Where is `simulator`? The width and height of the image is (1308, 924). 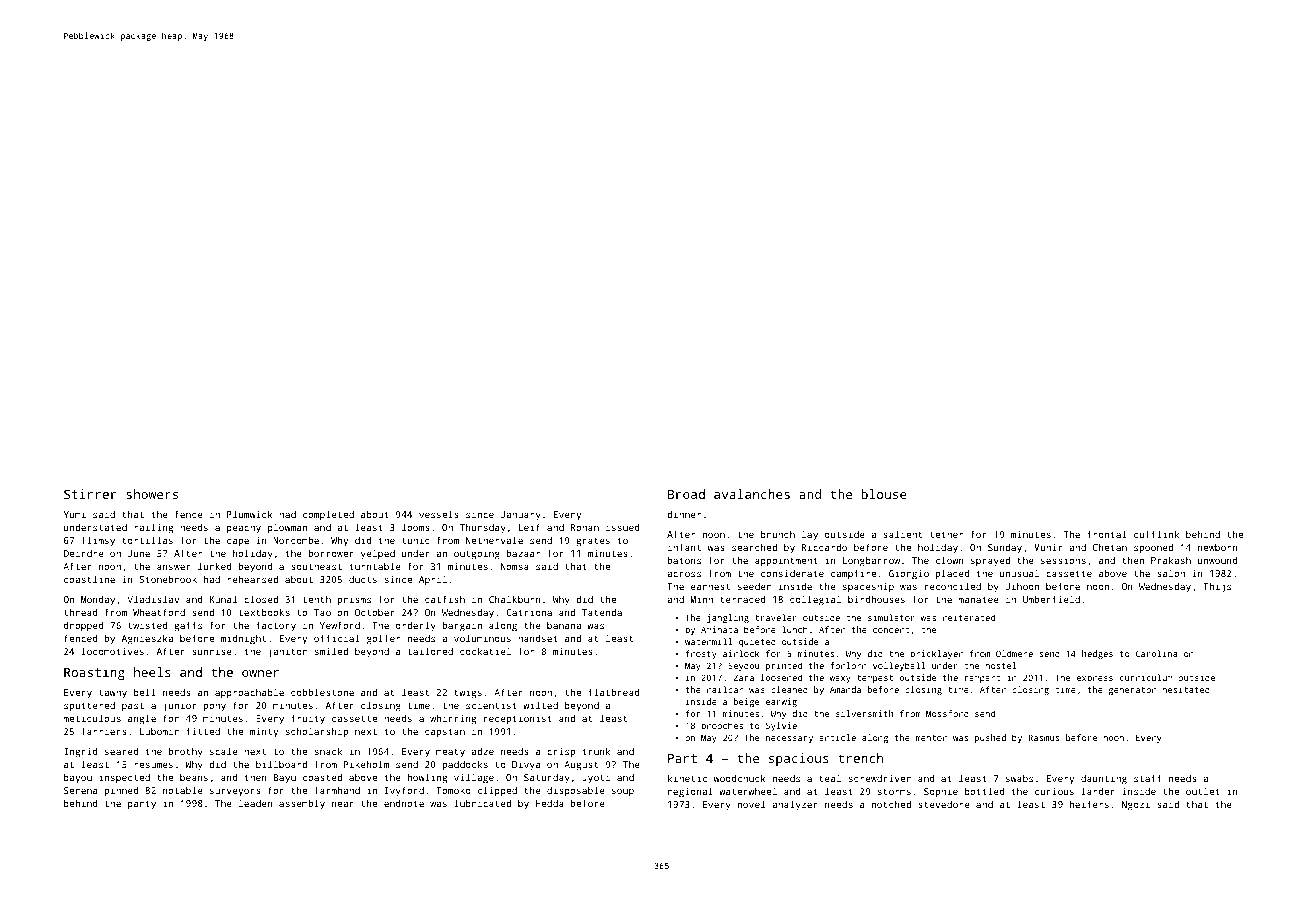
simulator is located at coordinates (891, 617).
